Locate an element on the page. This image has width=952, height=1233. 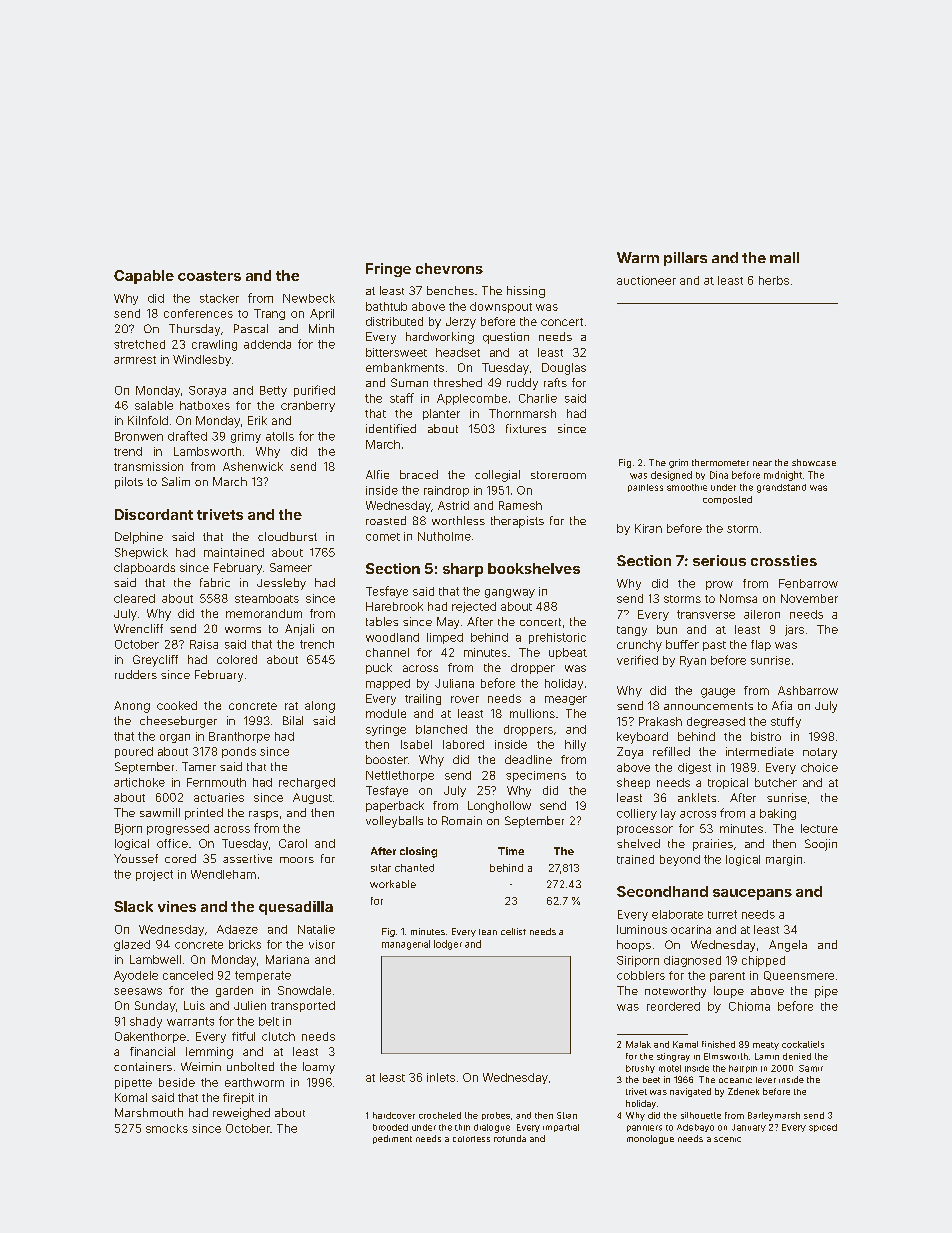
showcase is located at coordinates (814, 462).
